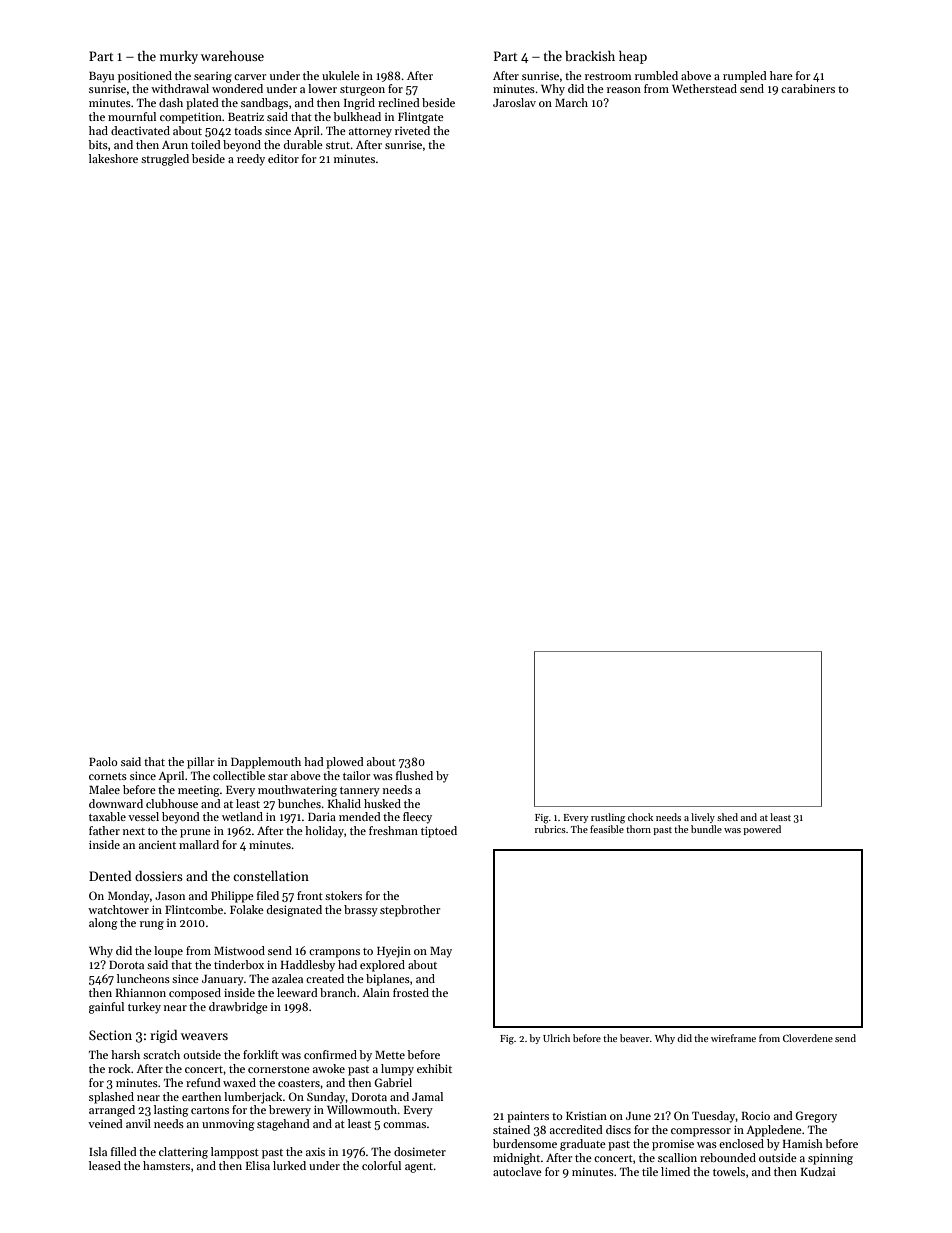 The height and width of the screenshot is (1233, 952). Describe the element at coordinates (762, 830) in the screenshot. I see `powered` at that location.
